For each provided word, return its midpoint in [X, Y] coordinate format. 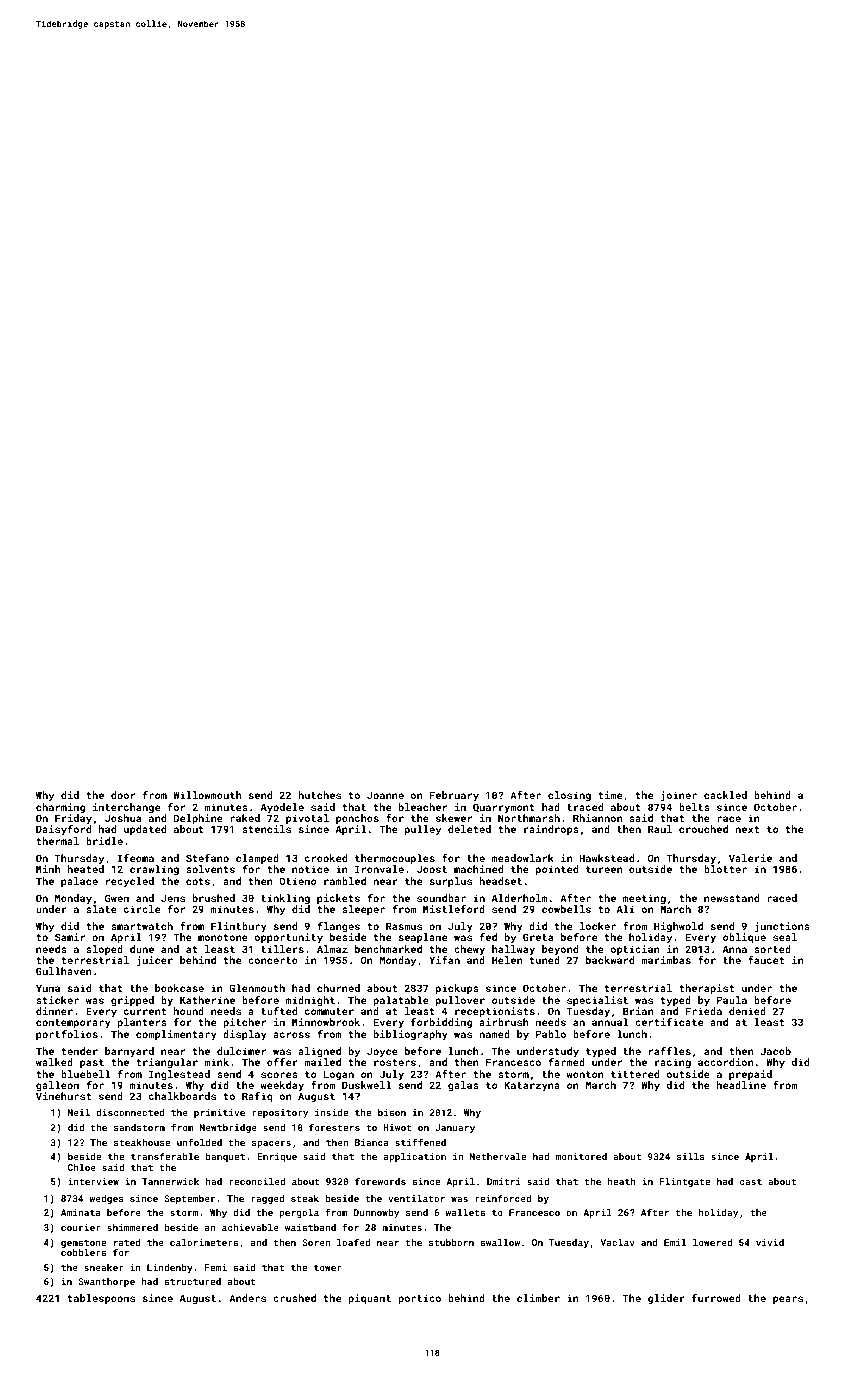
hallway [513, 950]
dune [142, 949]
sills [691, 1156]
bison [392, 1112]
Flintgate [684, 1182]
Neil [79, 1112]
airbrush [504, 1022]
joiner [679, 796]
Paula [732, 1000]
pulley [423, 830]
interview [93, 1181]
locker [598, 926]
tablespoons [101, 1299]
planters [142, 1023]
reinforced [503, 1198]
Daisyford [63, 830]
